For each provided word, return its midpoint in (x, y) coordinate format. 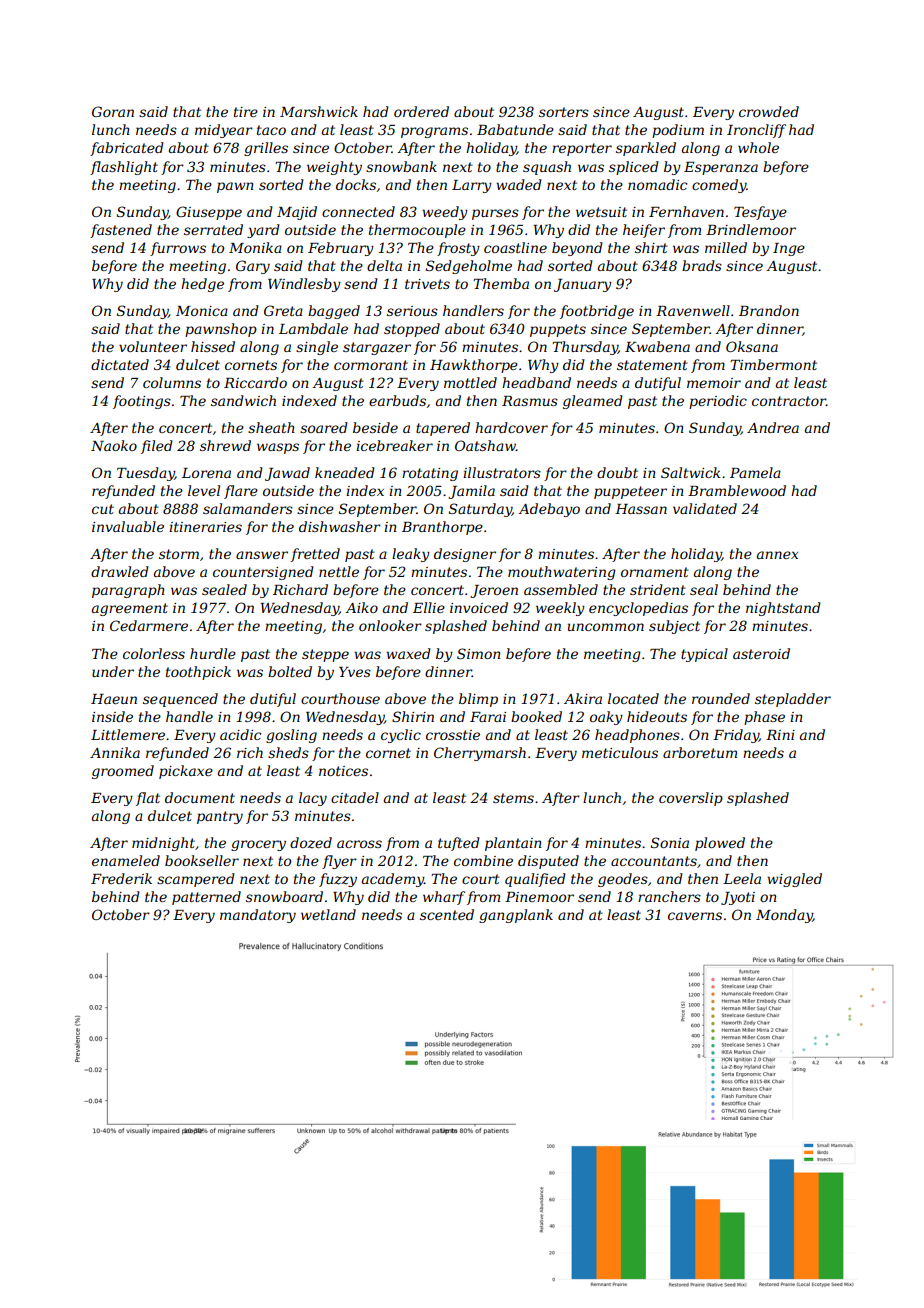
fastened (121, 231)
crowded (769, 111)
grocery (258, 845)
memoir (714, 383)
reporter (582, 149)
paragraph (128, 591)
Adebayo (549, 510)
